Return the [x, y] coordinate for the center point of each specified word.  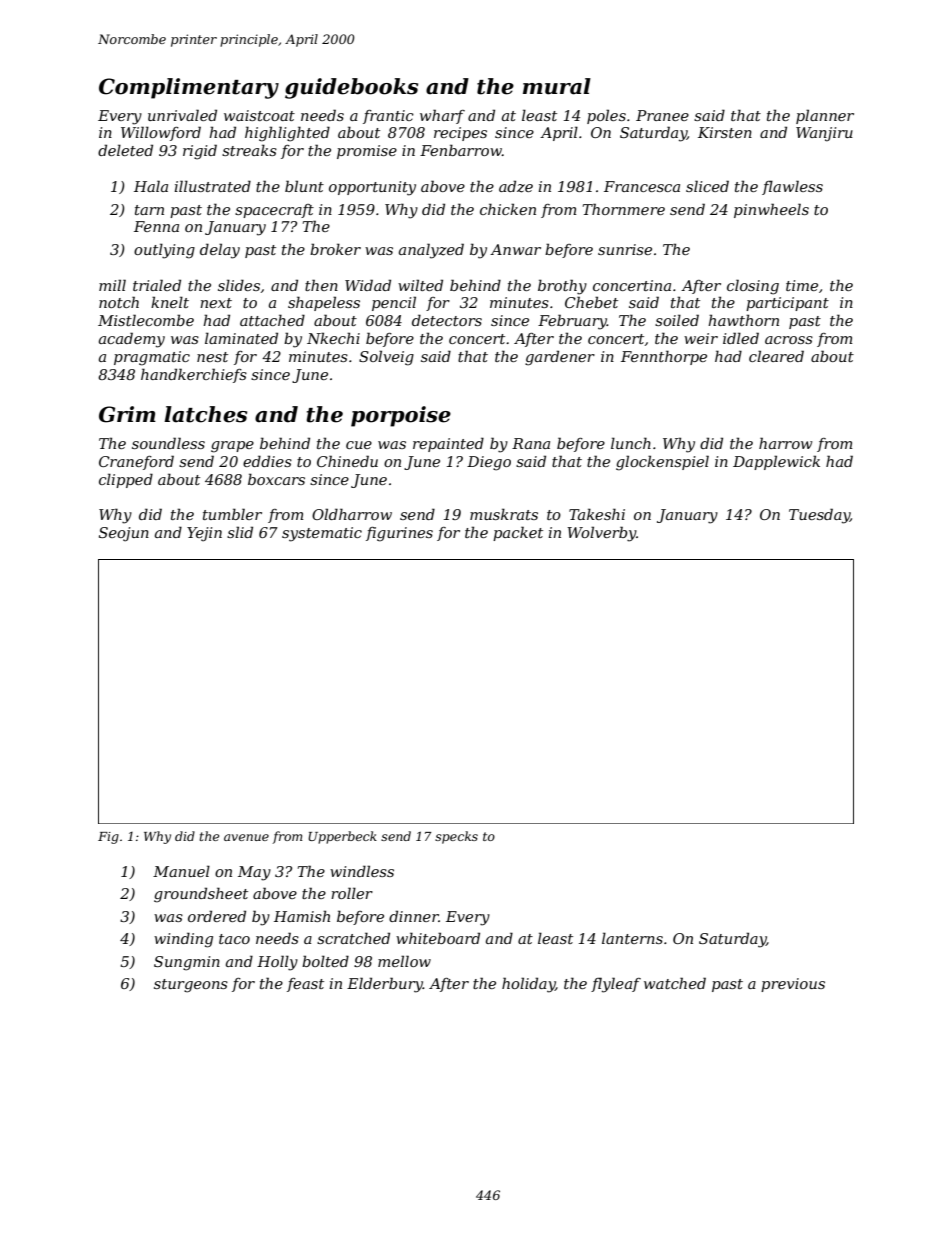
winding [183, 940]
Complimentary [189, 88]
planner [825, 116]
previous [793, 985]
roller [352, 893]
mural [557, 86]
